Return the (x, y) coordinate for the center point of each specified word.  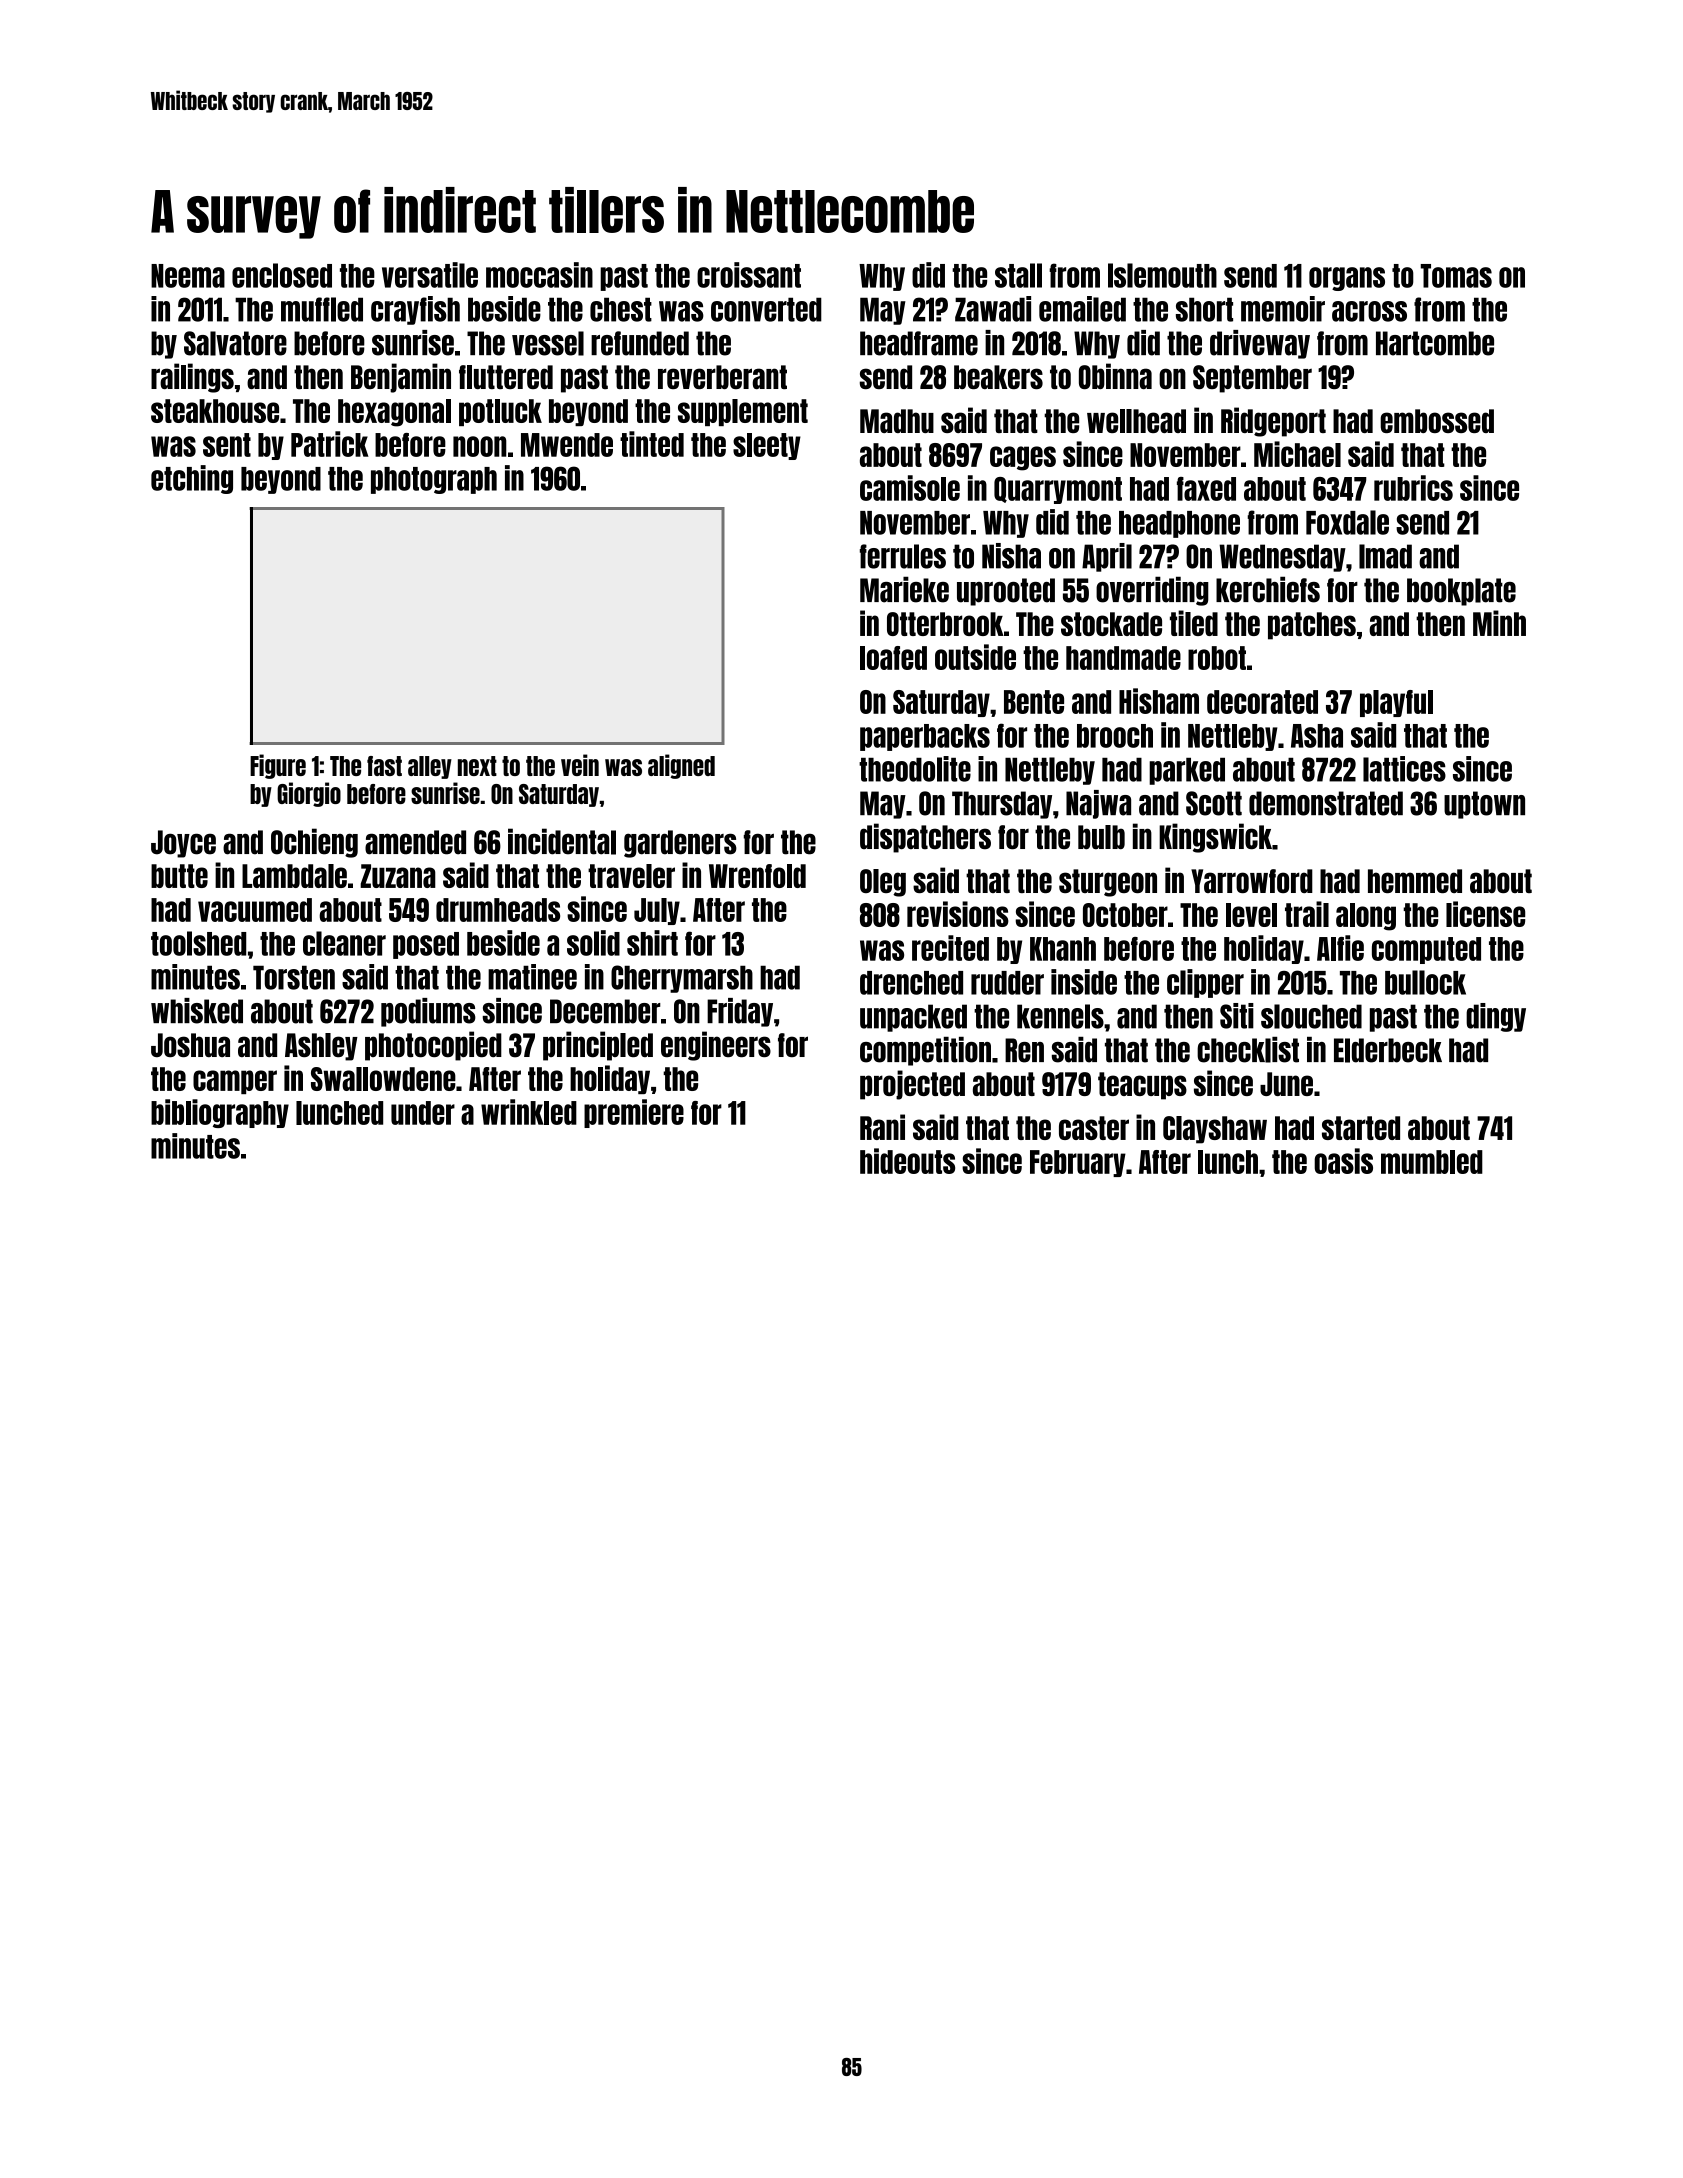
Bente (1034, 702)
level (1251, 915)
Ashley (321, 1047)
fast (384, 766)
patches (1312, 626)
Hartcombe (1435, 343)
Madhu (897, 421)
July (657, 911)
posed (426, 945)
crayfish (415, 310)
